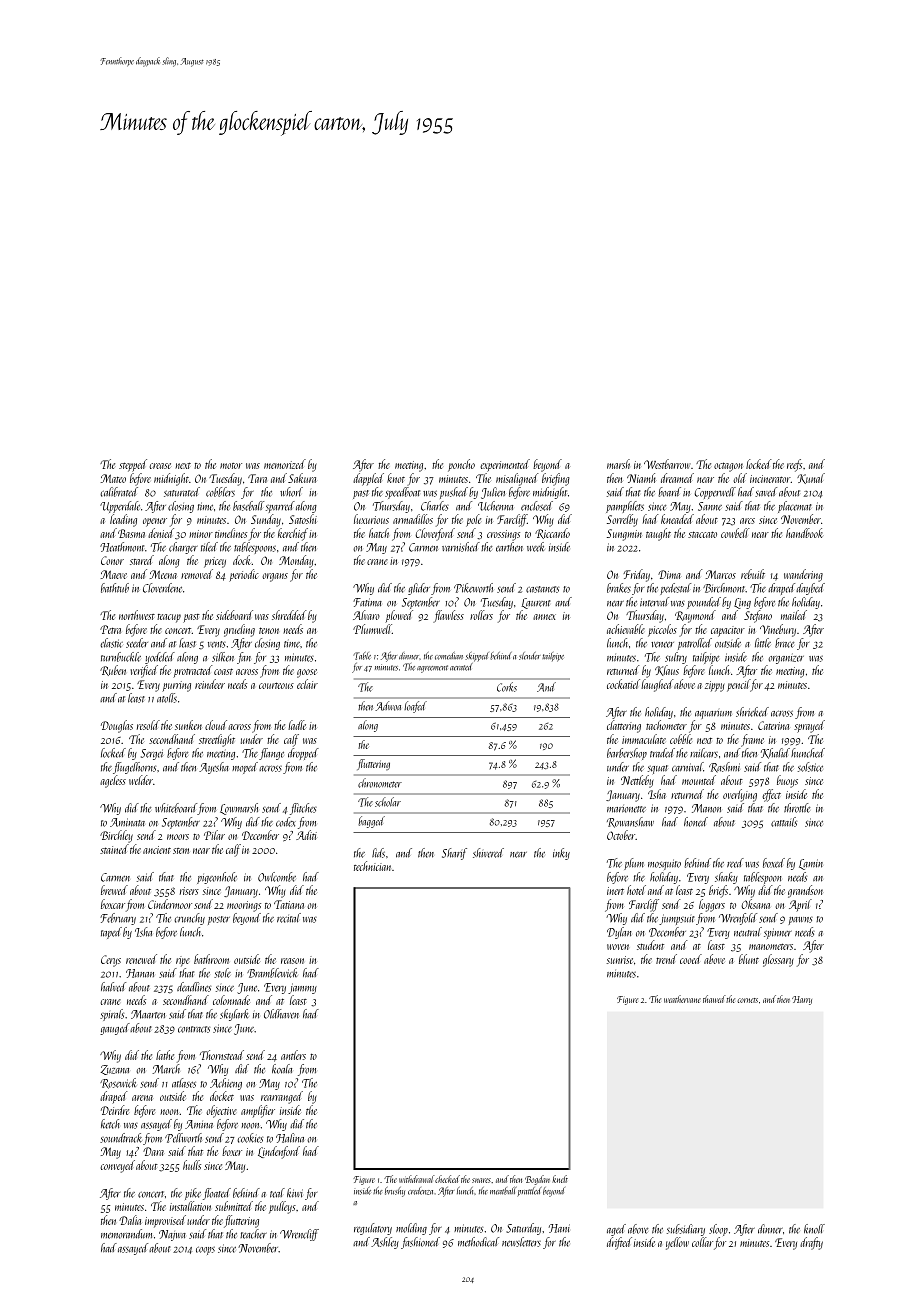 Image resolution: width=924 pixels, height=1308 pixels. What do you see at coordinates (379, 533) in the screenshot?
I see `hatch` at bounding box center [379, 533].
